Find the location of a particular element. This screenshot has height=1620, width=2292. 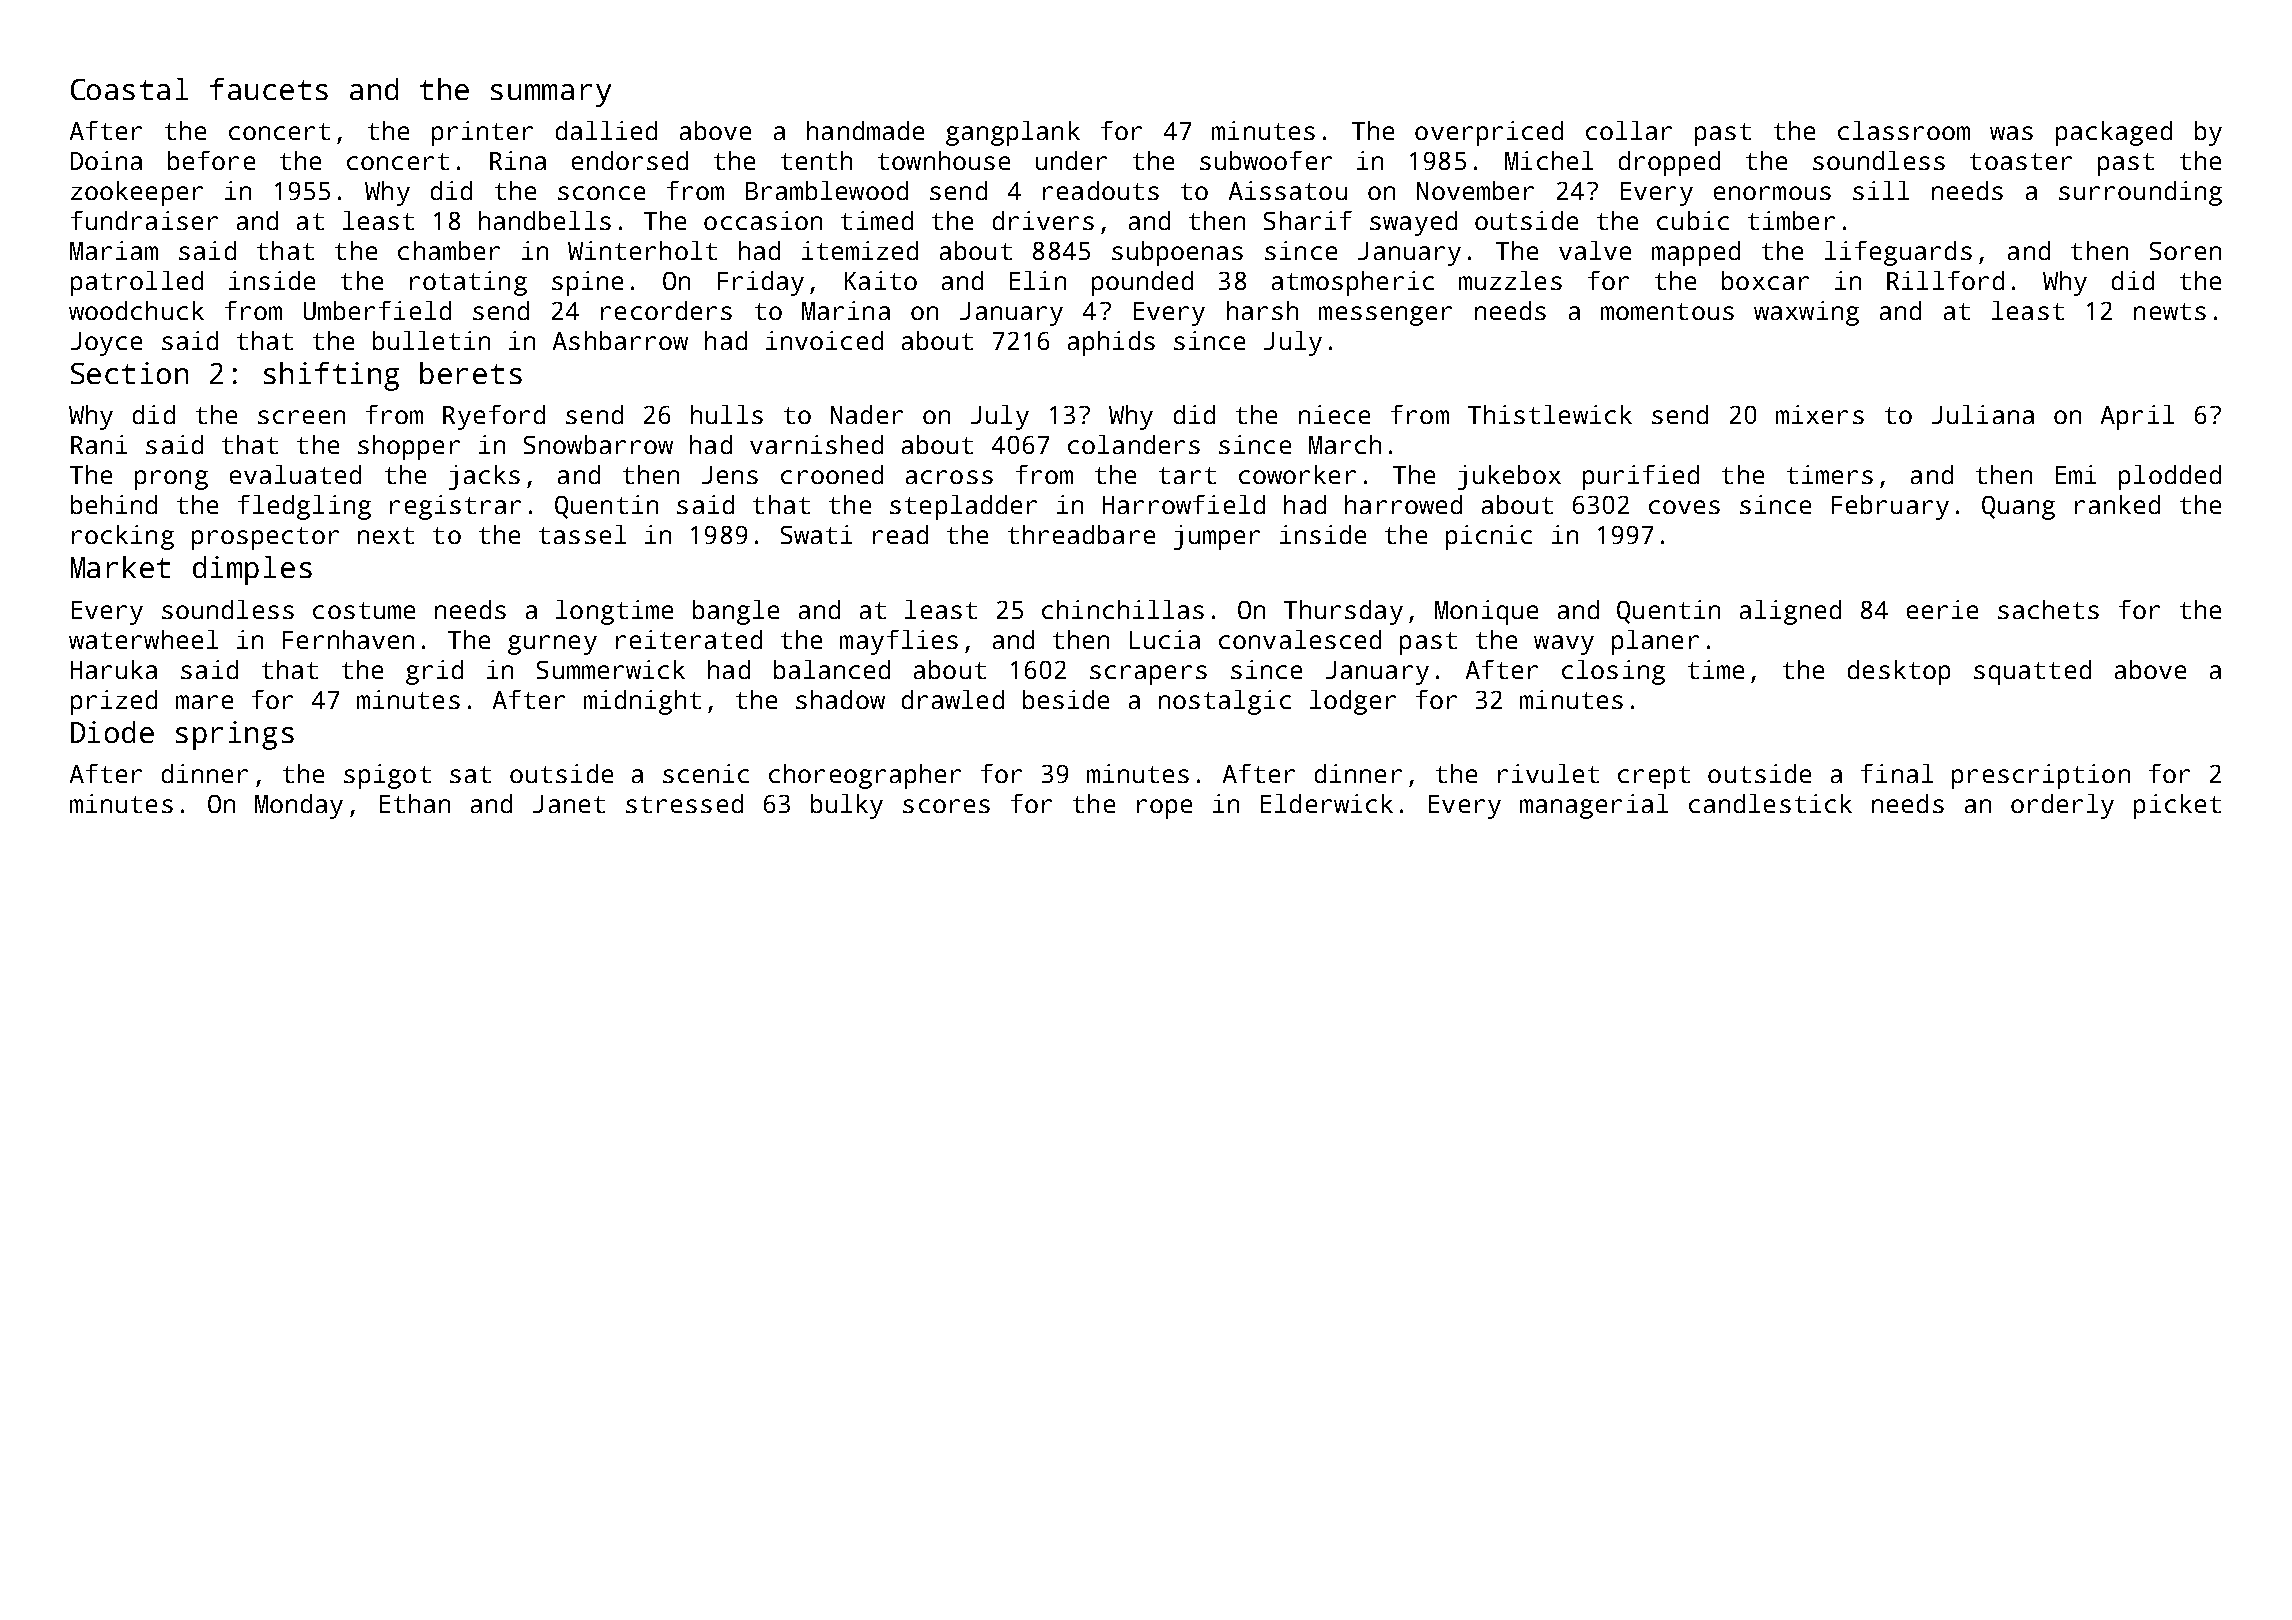

planer is located at coordinates (1655, 642).
